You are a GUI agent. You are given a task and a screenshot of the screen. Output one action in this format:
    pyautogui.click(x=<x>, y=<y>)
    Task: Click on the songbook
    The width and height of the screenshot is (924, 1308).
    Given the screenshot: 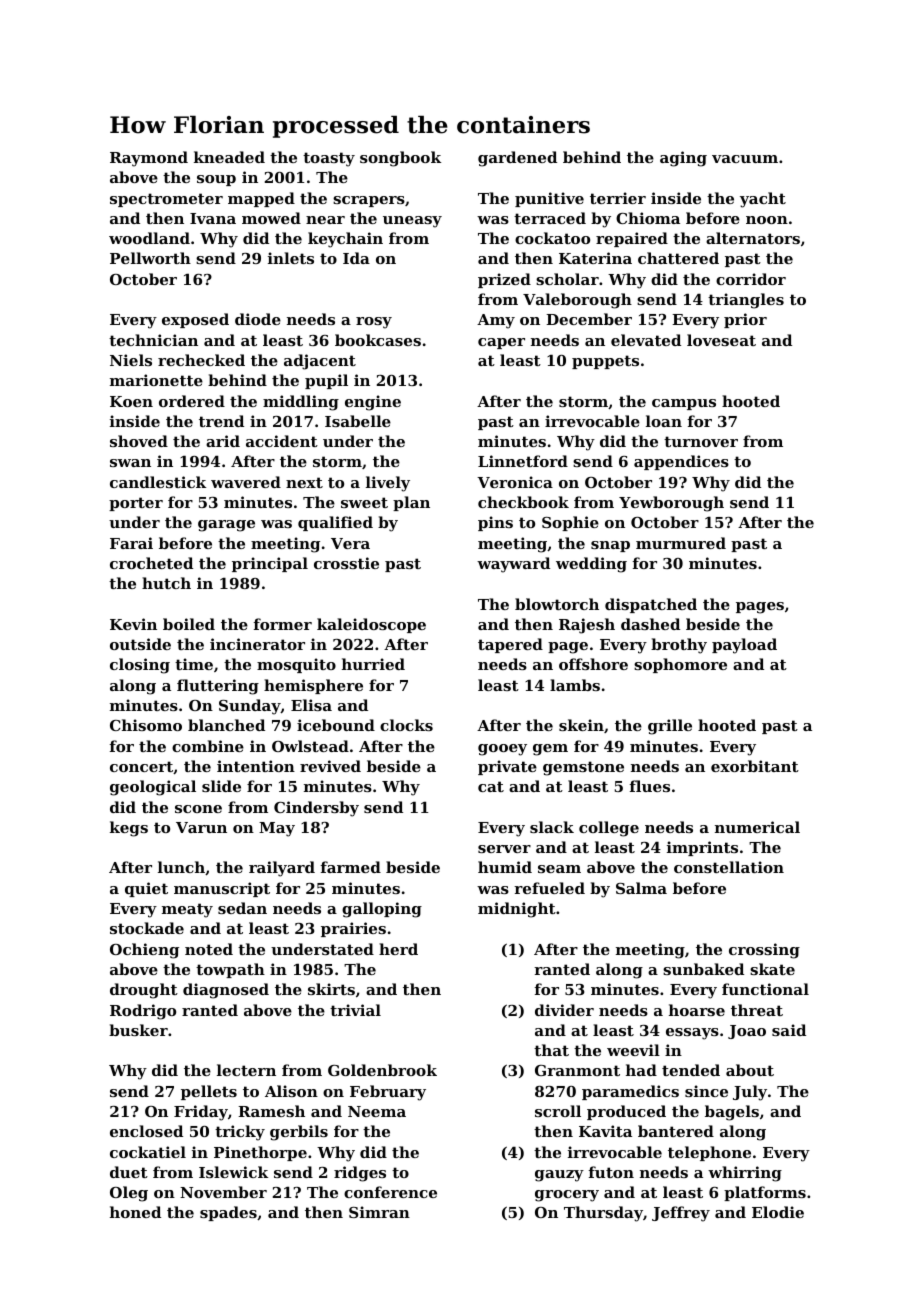 What is the action you would take?
    pyautogui.click(x=400, y=159)
